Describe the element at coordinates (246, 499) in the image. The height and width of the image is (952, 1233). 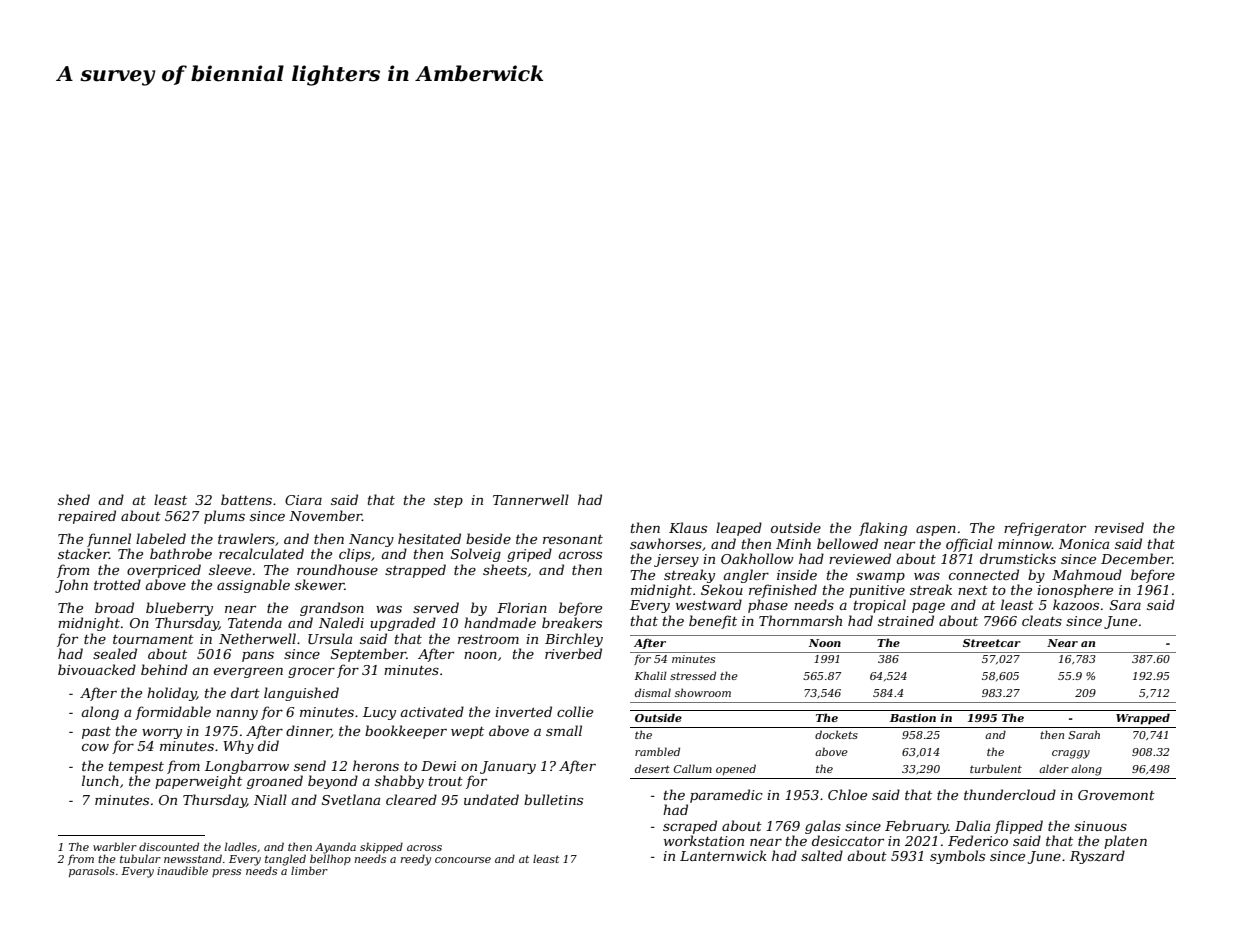
I see `battens` at that location.
